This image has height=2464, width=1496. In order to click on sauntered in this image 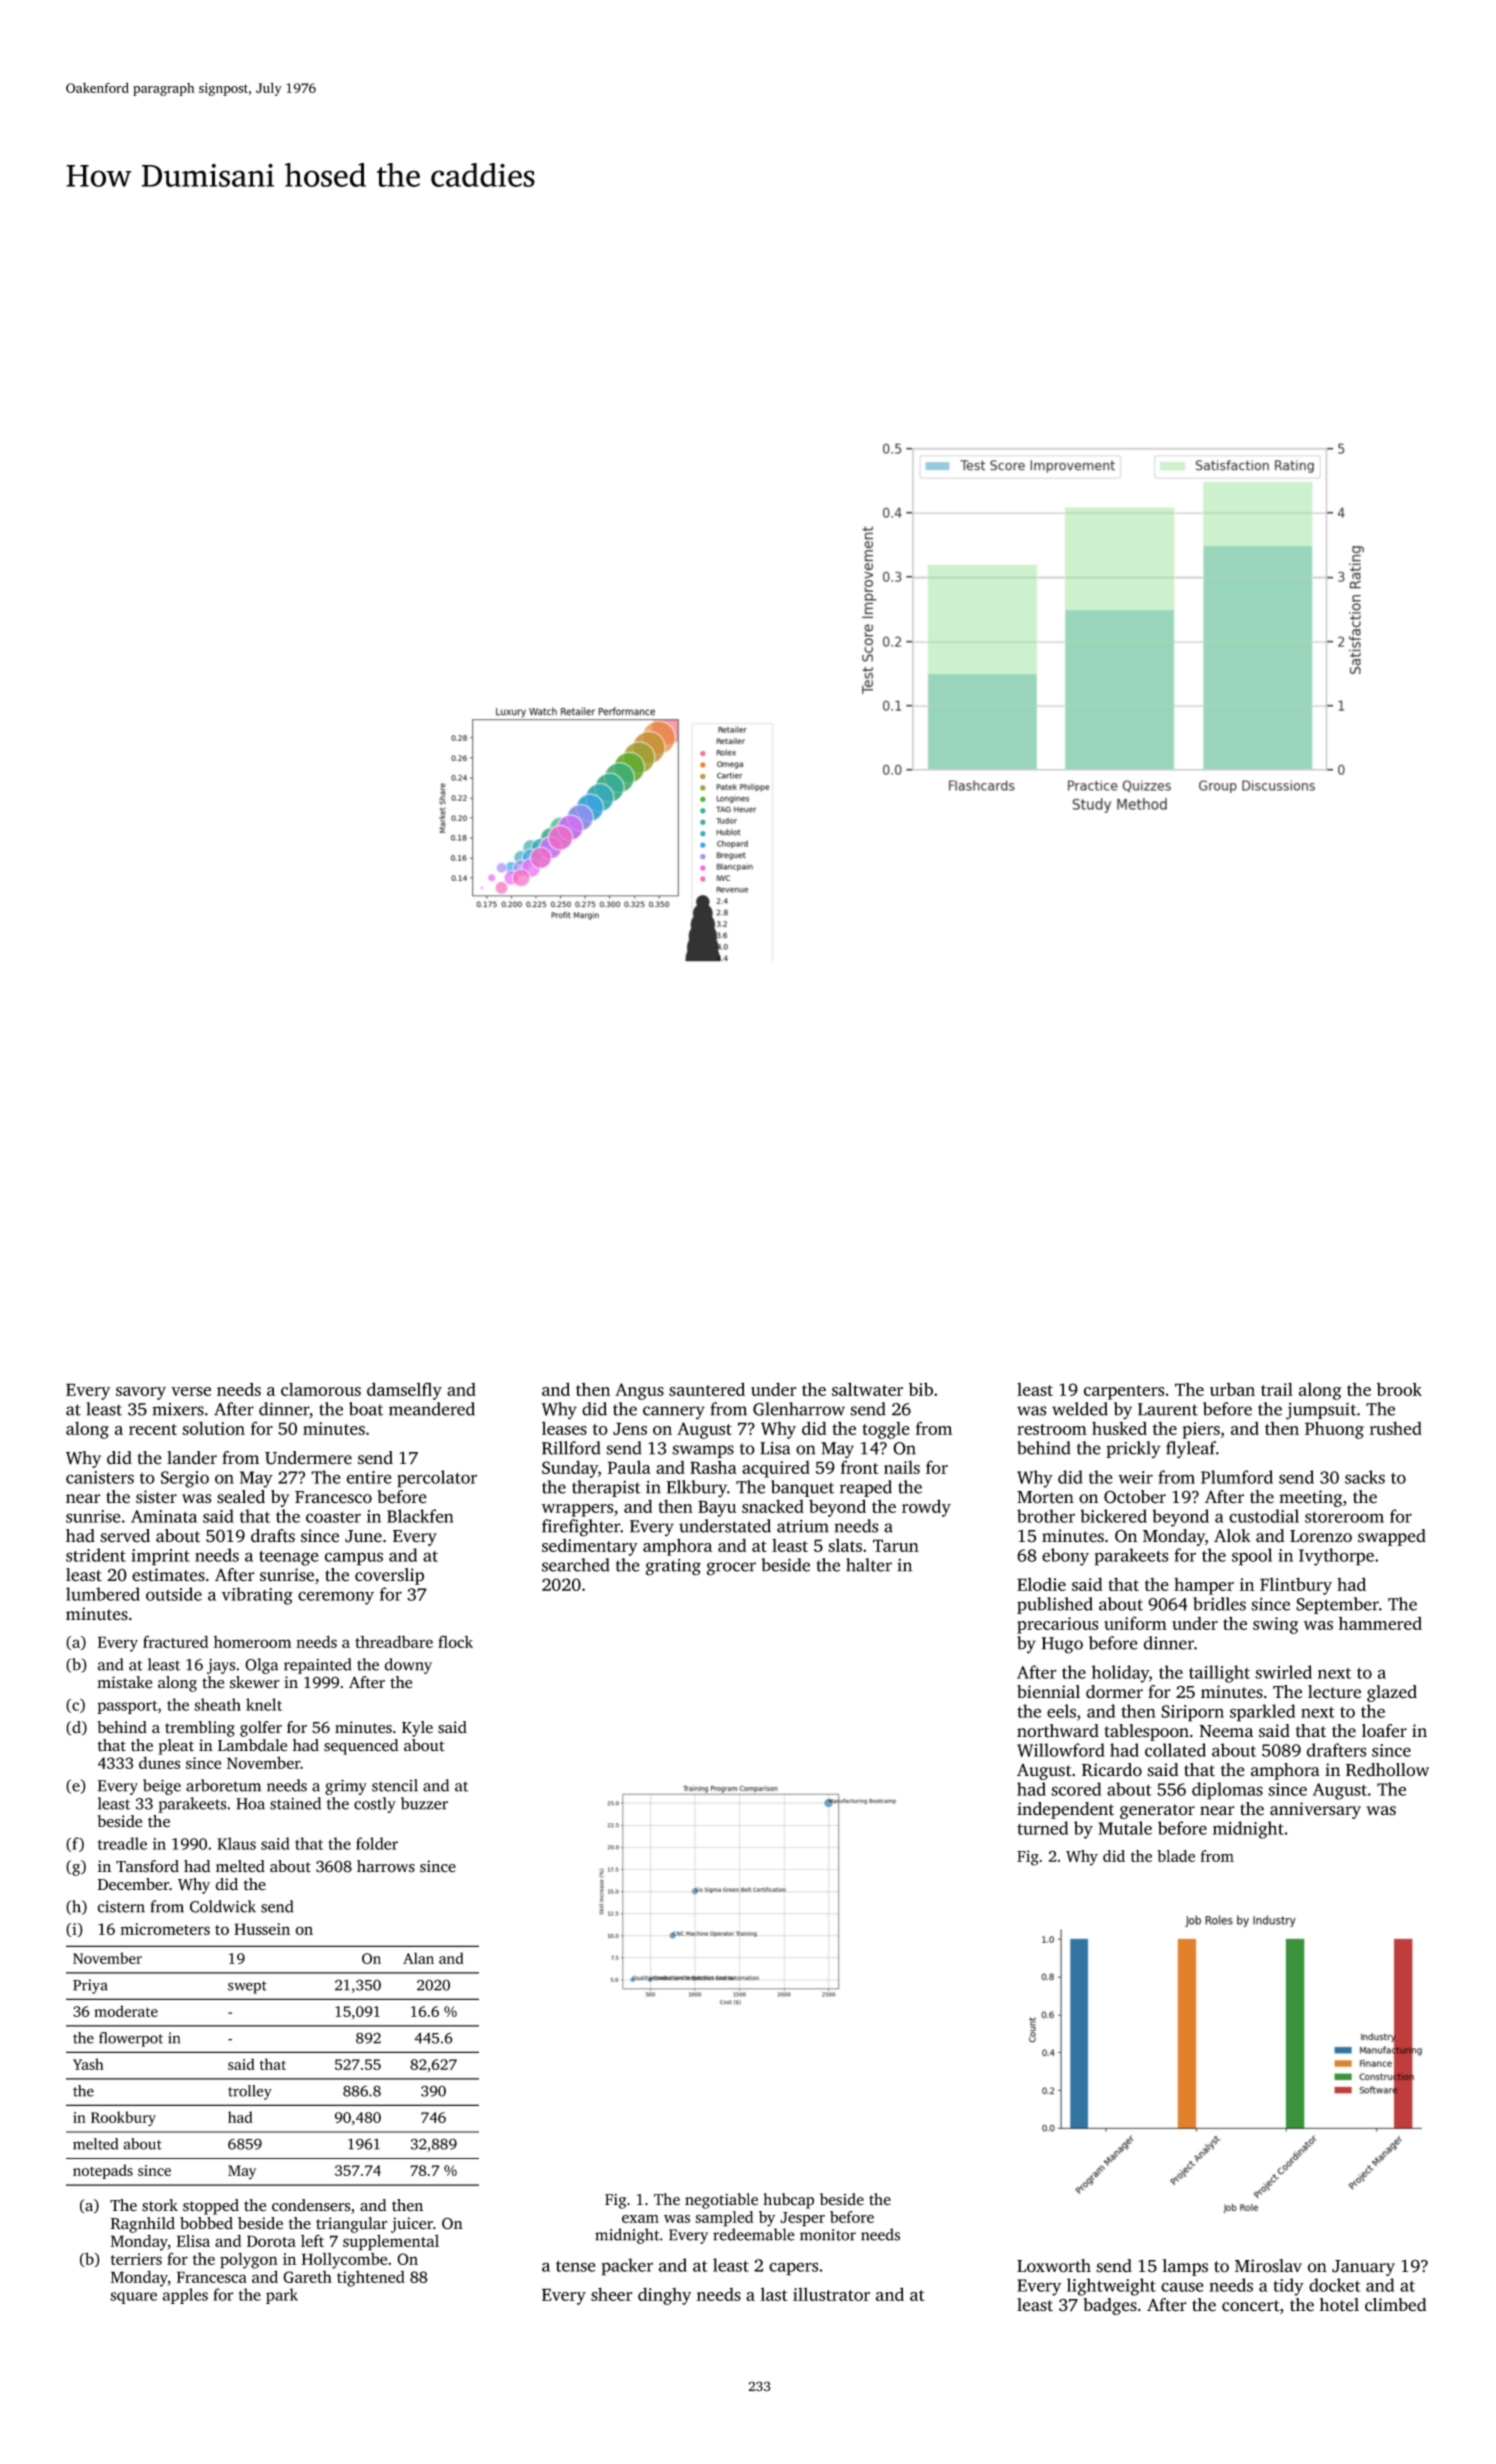, I will do `click(707, 1389)`.
